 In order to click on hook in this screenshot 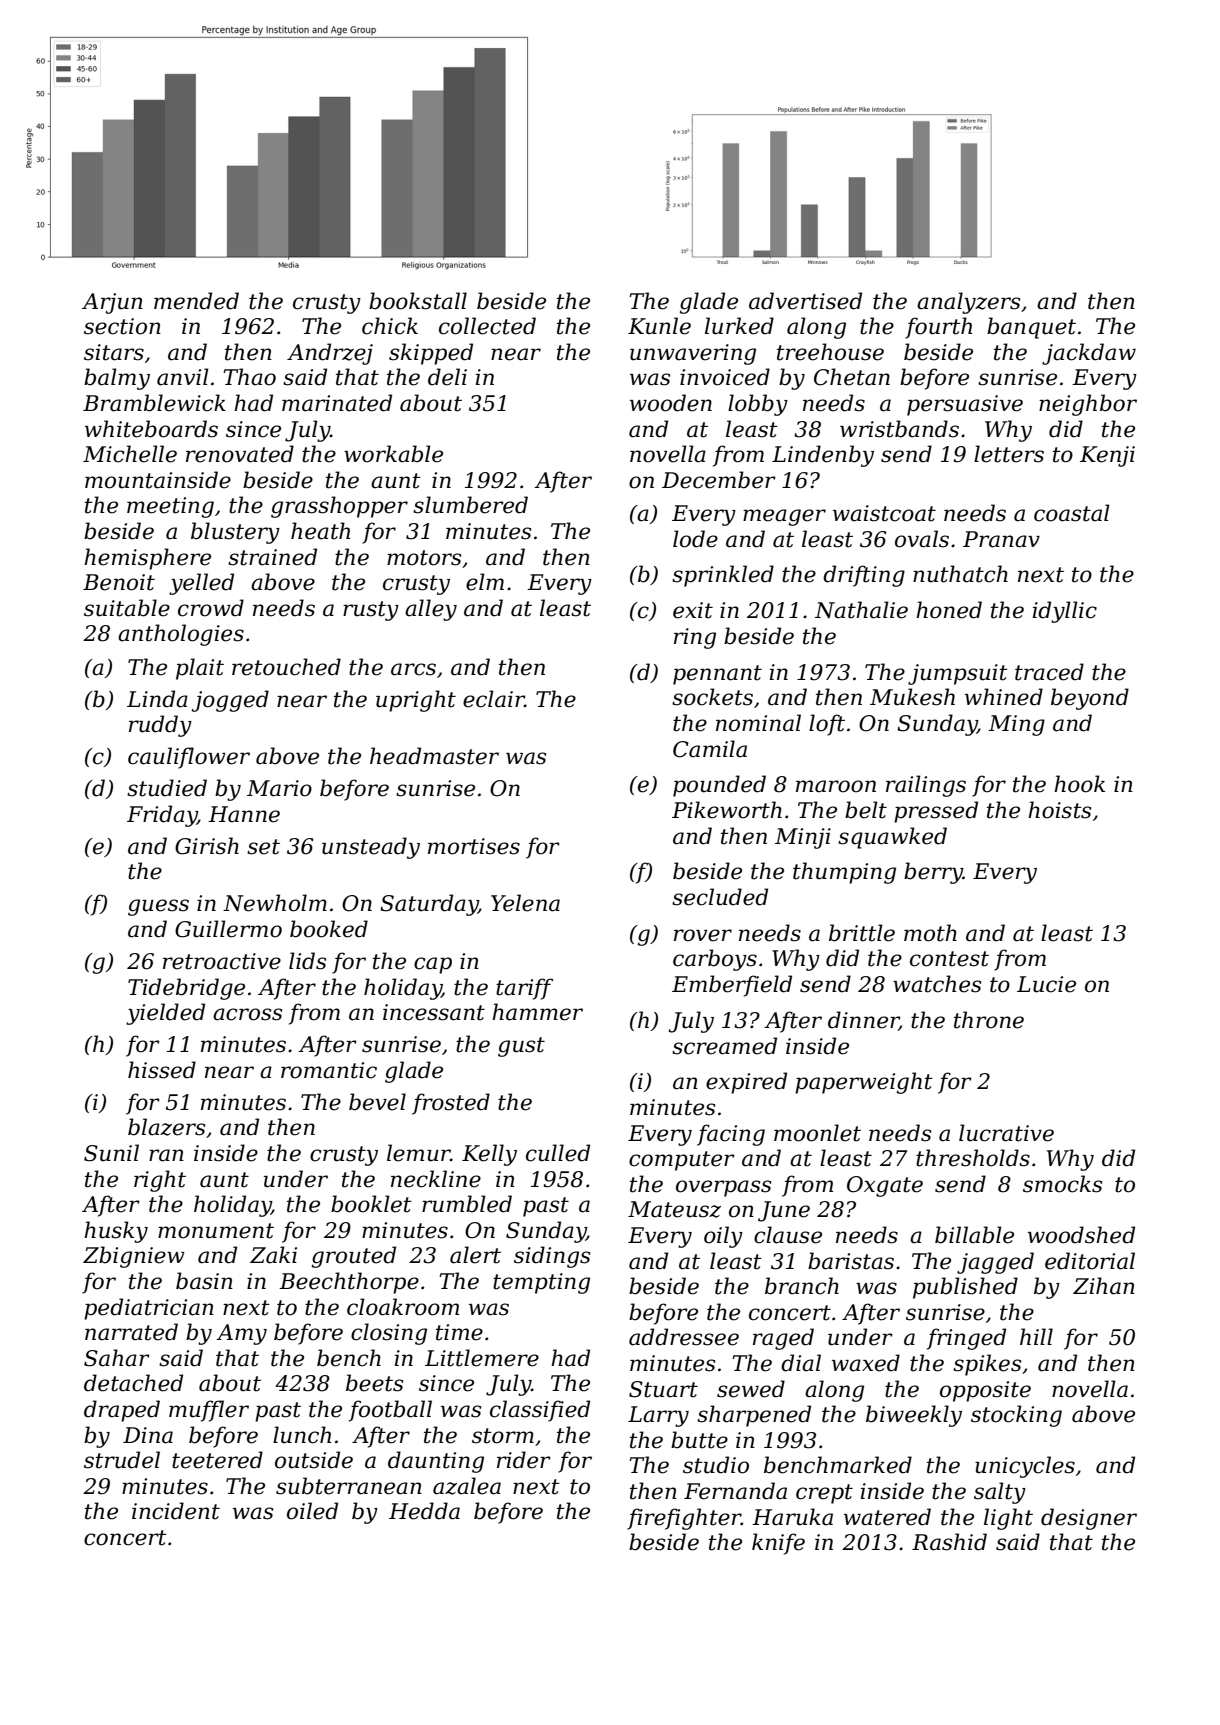, I will do `click(1079, 784)`.
